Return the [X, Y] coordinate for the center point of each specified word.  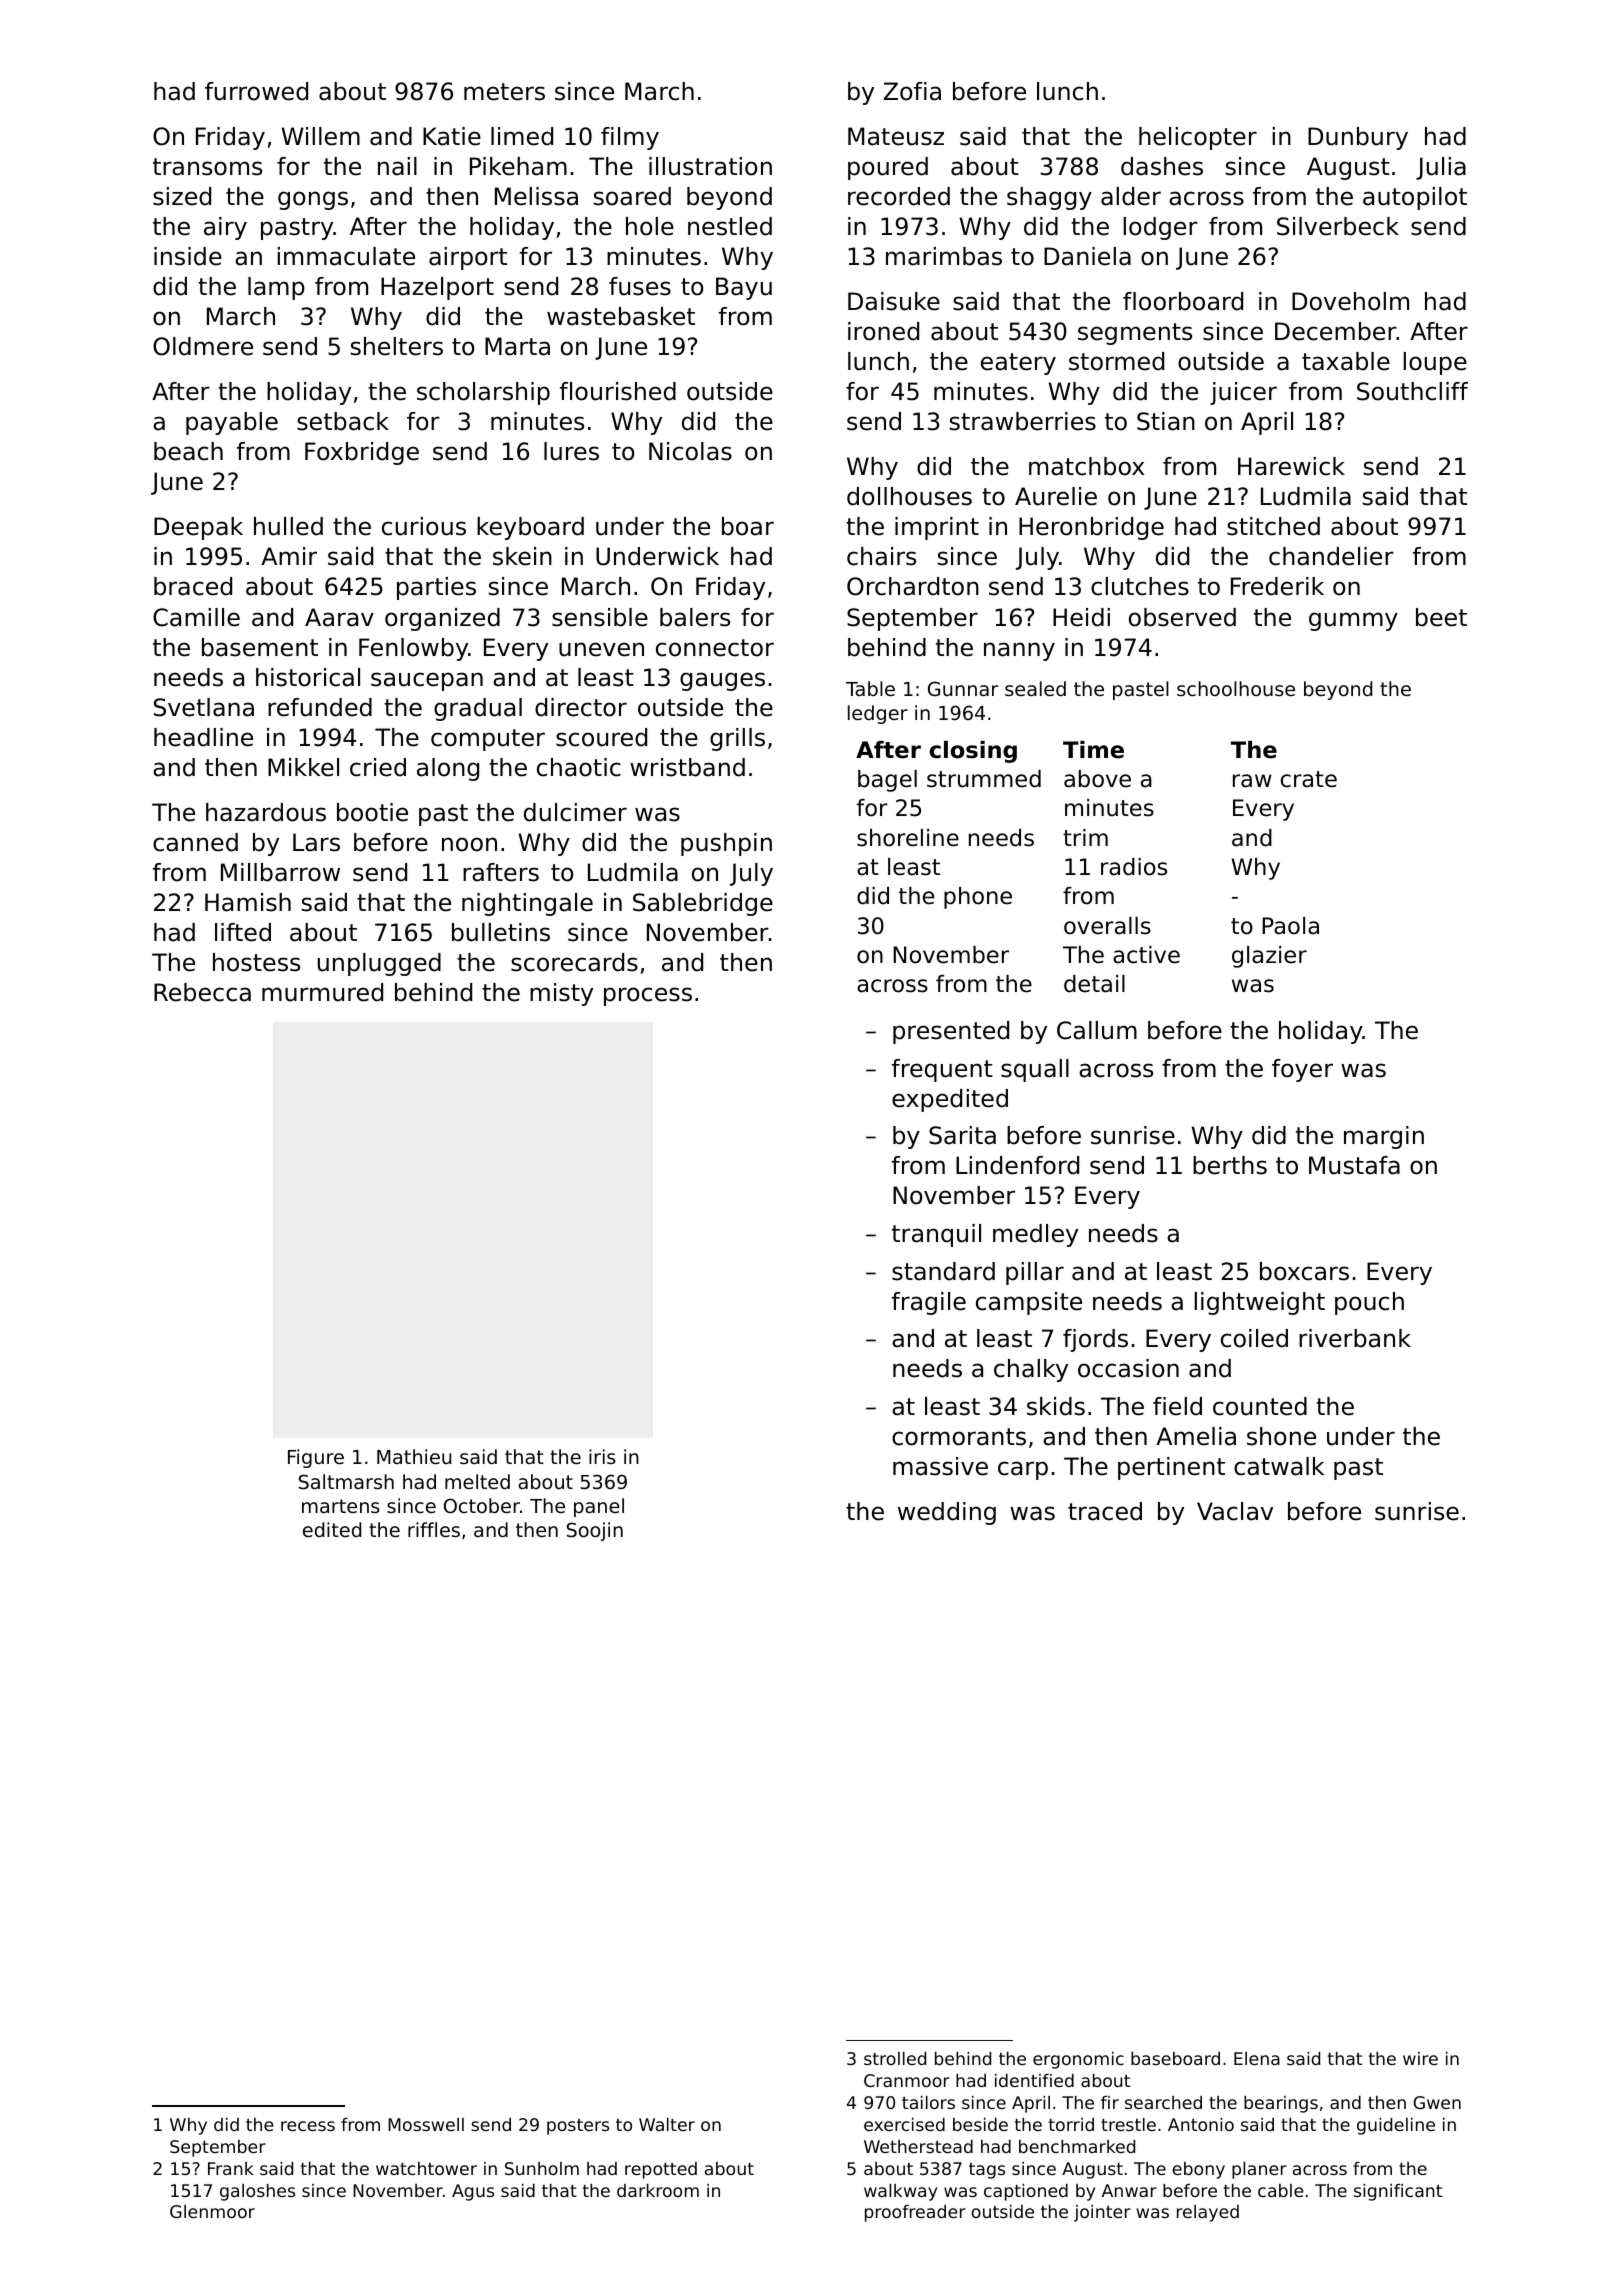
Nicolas [690, 451]
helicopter [1198, 138]
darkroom [658, 2190]
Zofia [912, 91]
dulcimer [575, 812]
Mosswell [426, 2124]
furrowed [256, 91]
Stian [1166, 421]
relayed [1208, 2213]
